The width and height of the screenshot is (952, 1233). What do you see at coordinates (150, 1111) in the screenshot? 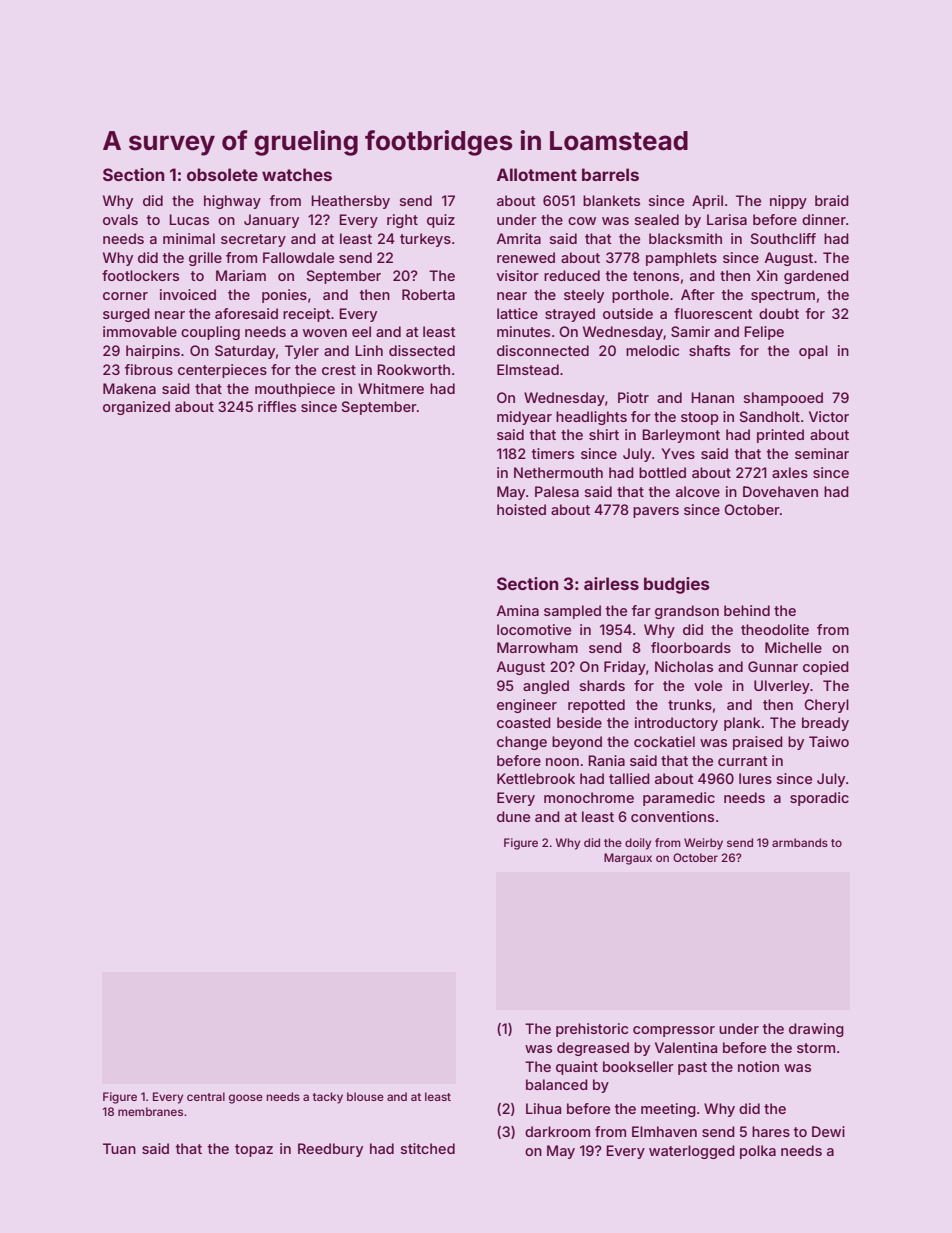
I see `membranes` at bounding box center [150, 1111].
